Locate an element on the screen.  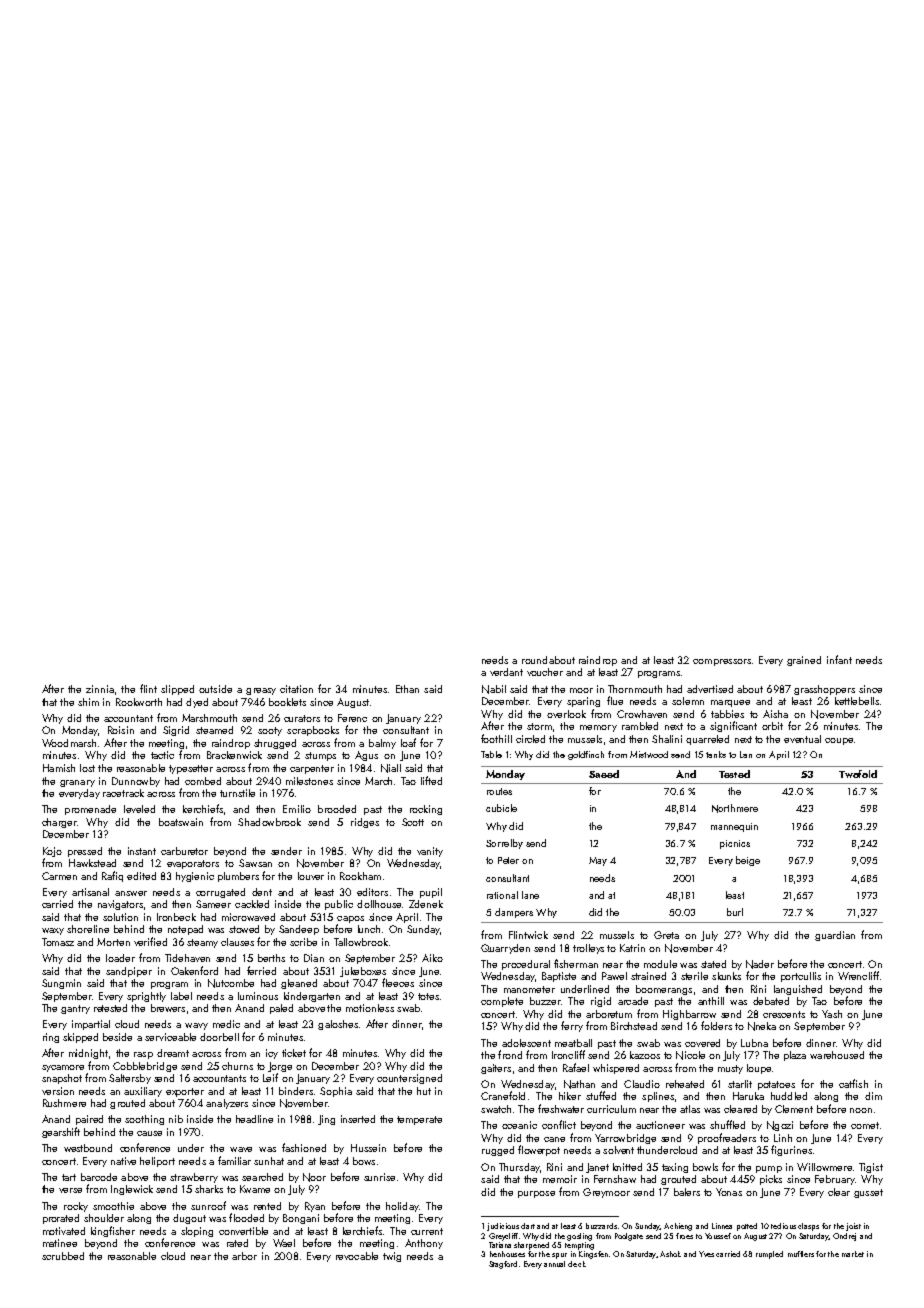
Ashok is located at coordinates (670, 1254).
